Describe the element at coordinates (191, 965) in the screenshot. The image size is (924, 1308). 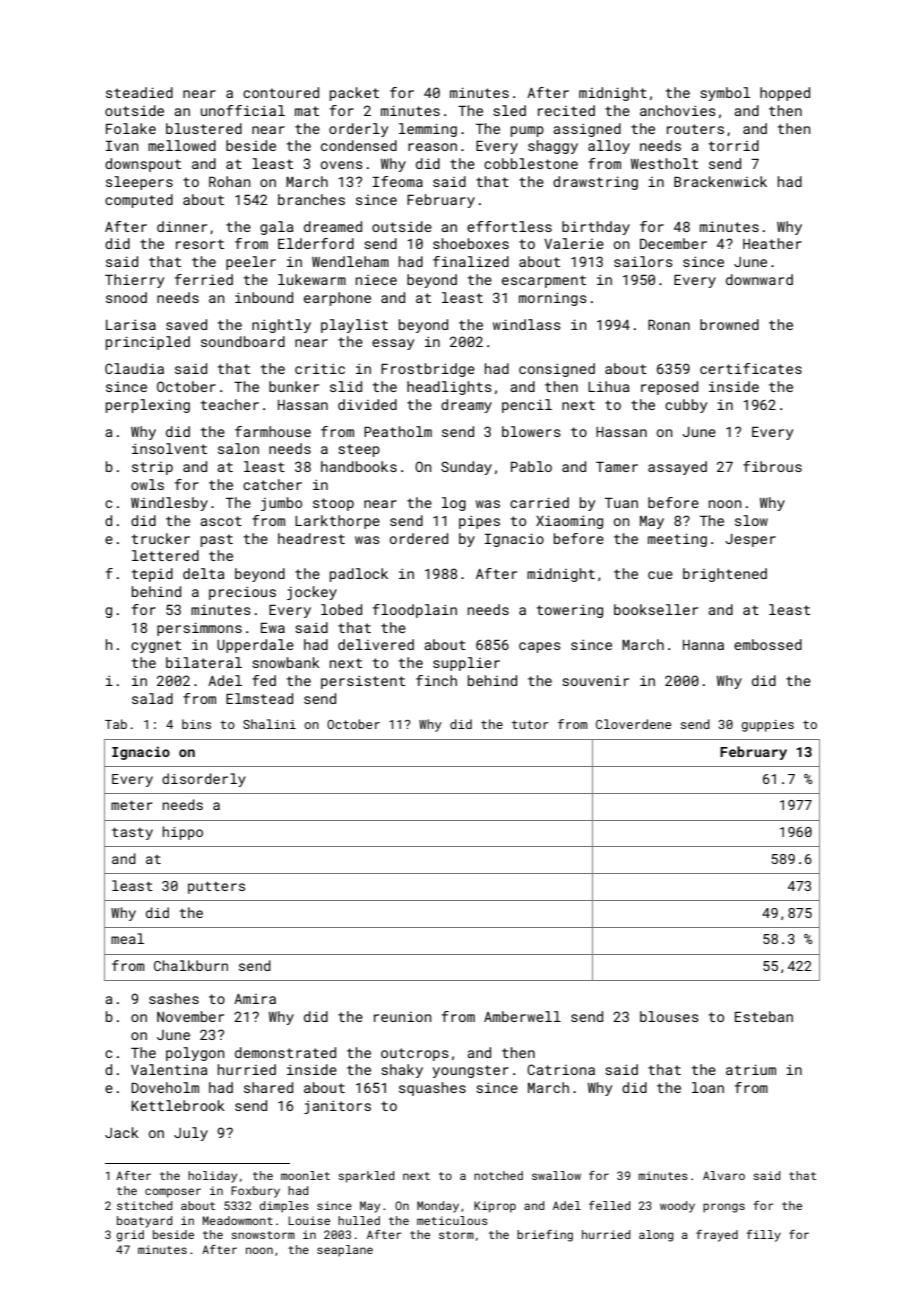
I see `Chalkburn` at that location.
